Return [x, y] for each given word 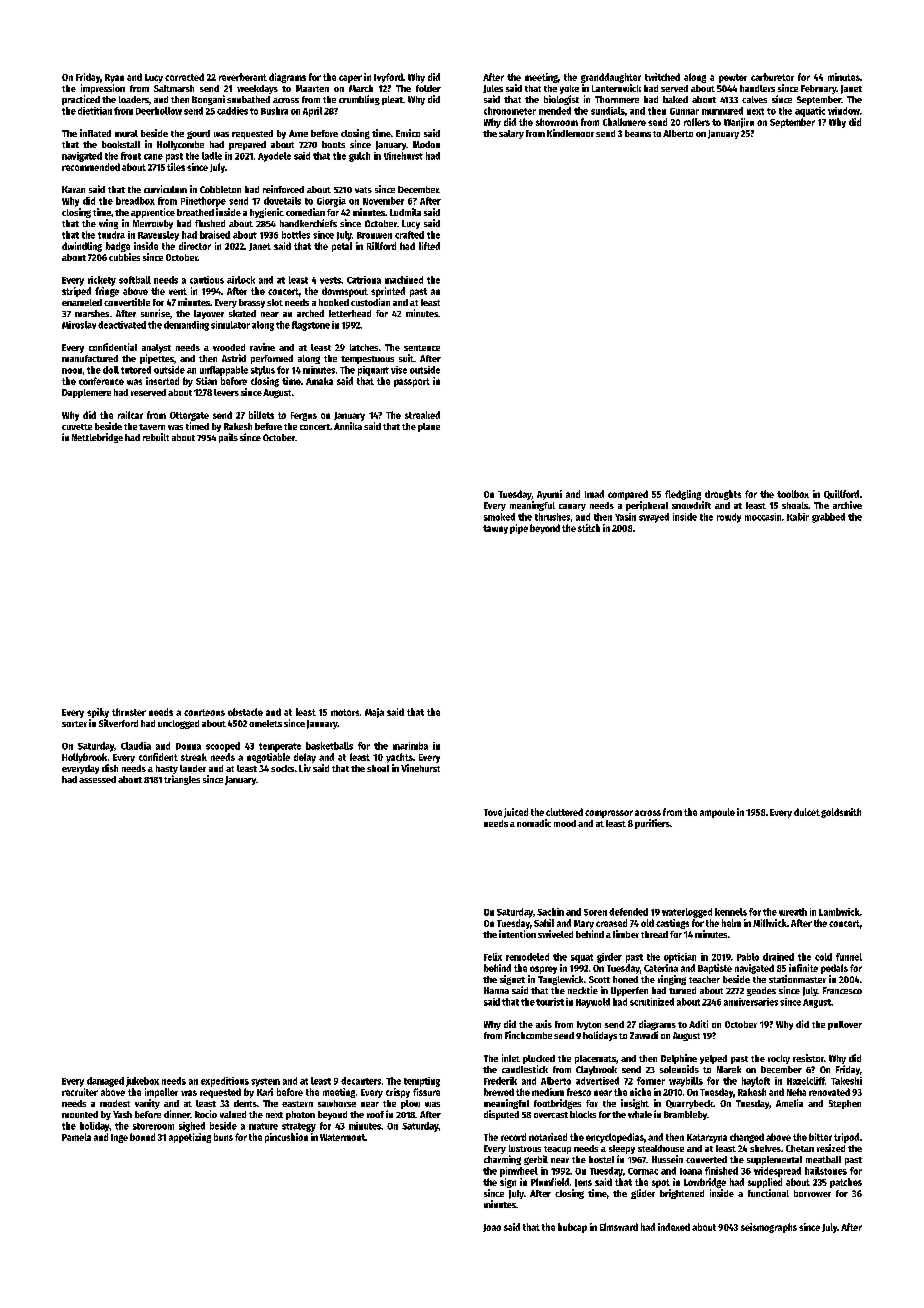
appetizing [190, 1138]
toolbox [793, 494]
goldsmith [841, 813]
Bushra [274, 111]
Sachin [550, 912]
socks [282, 768]
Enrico [408, 133]
